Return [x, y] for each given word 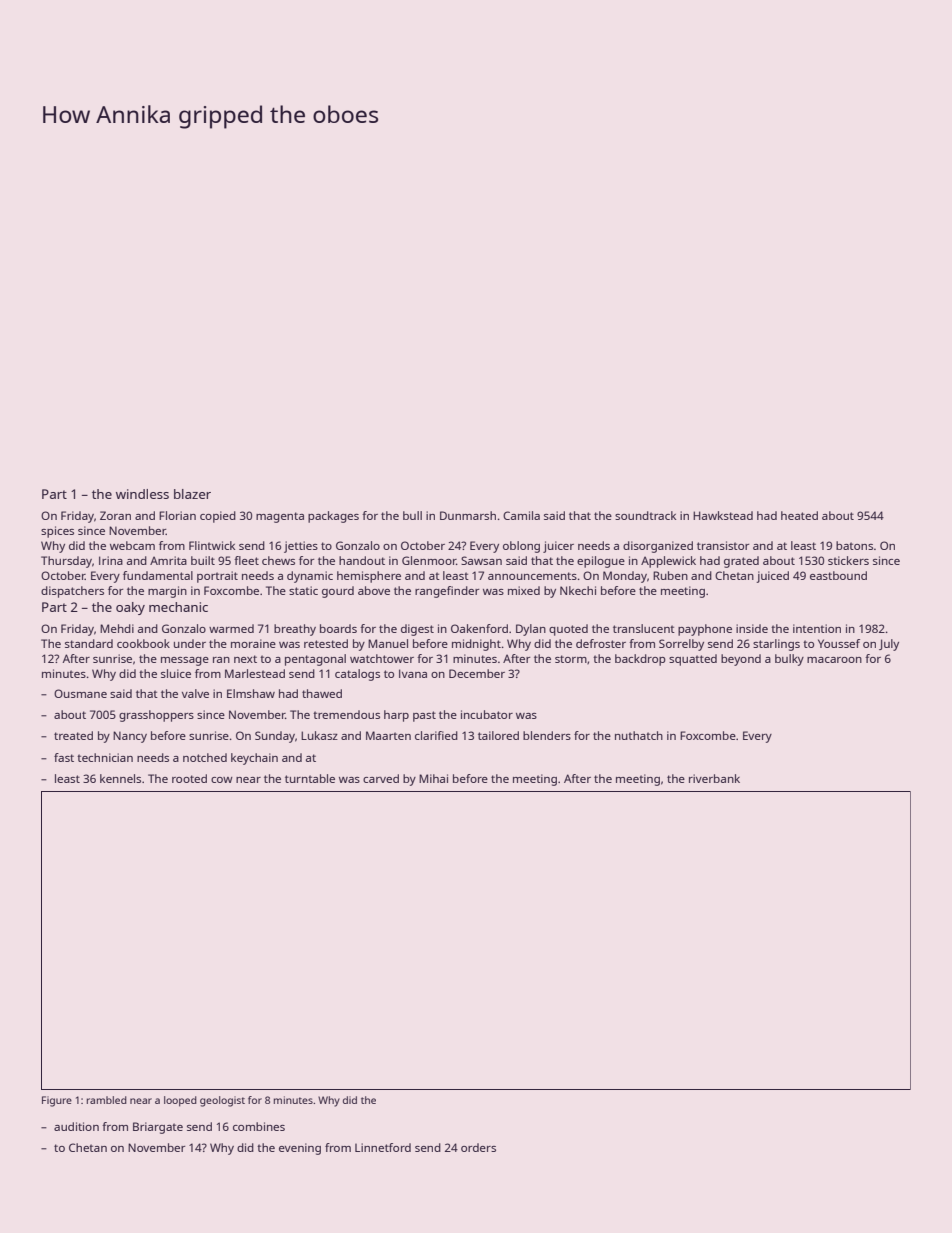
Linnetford [383, 1147]
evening [300, 1149]
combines [259, 1126]
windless [142, 494]
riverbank [714, 778]
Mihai [433, 778]
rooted [189, 778]
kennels [120, 778]
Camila [521, 515]
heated [799, 515]
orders [478, 1147]
